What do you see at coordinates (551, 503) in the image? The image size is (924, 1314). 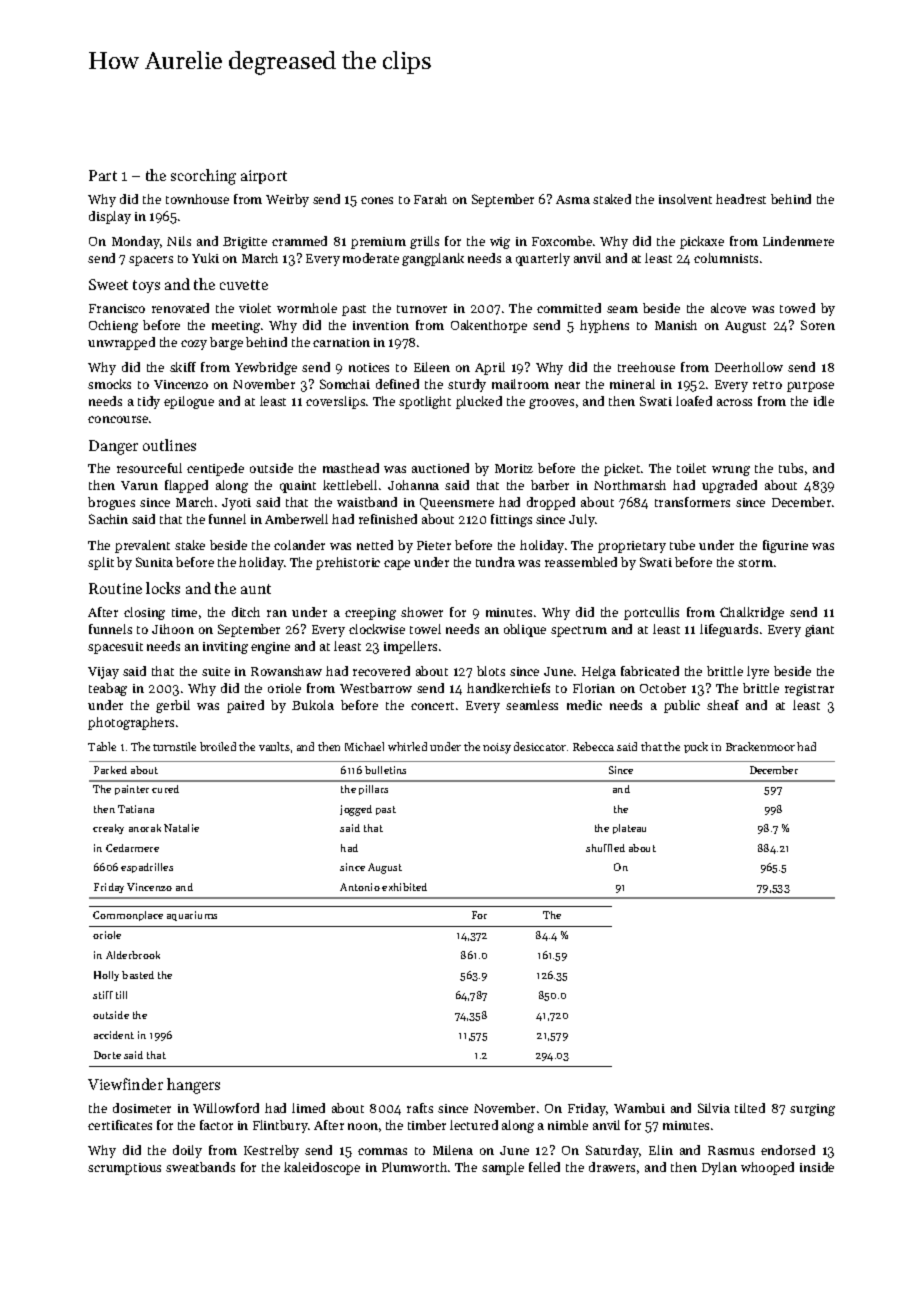 I see `dropped` at bounding box center [551, 503].
